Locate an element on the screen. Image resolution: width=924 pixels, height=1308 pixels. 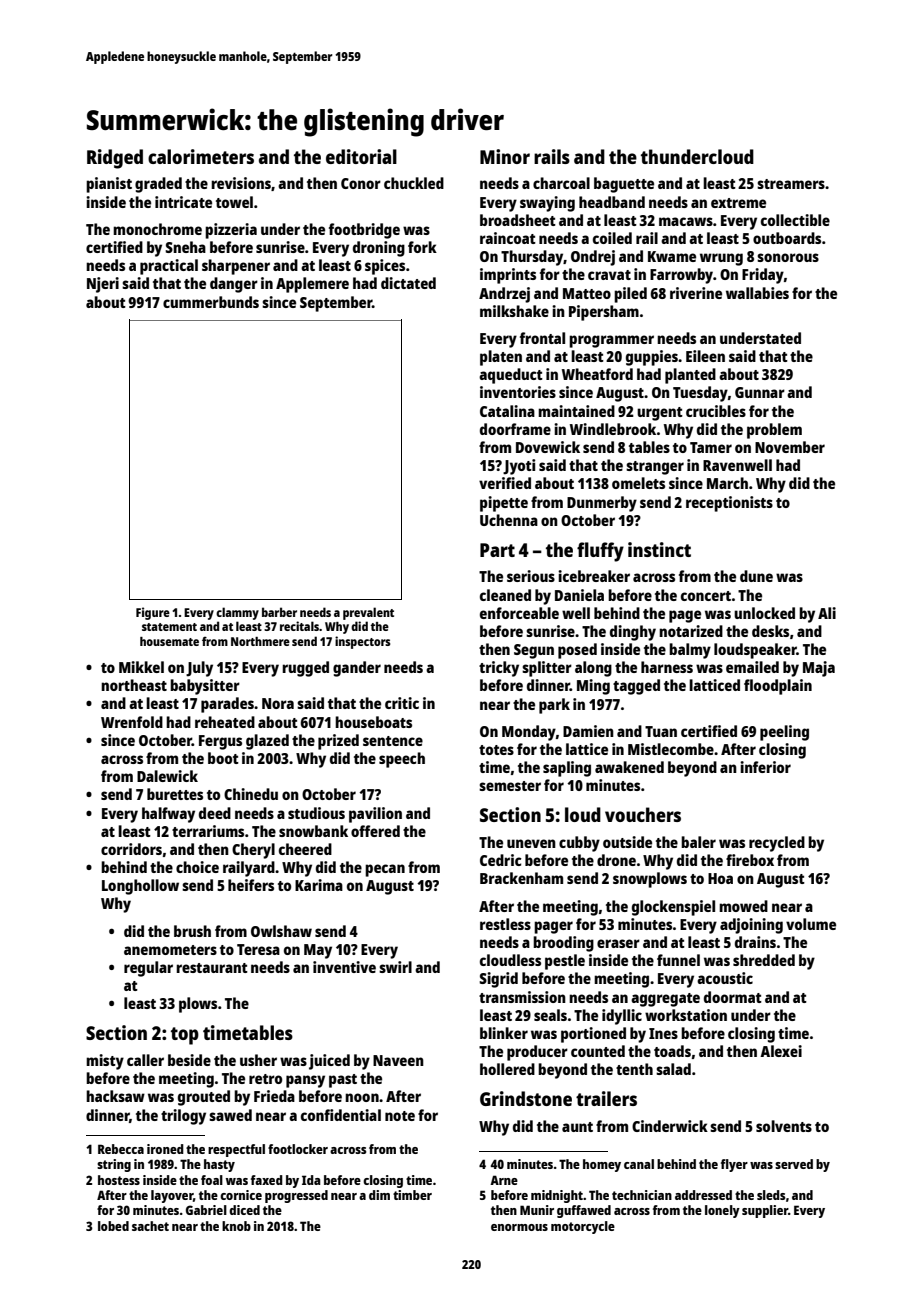
footbridge is located at coordinates (364, 231).
